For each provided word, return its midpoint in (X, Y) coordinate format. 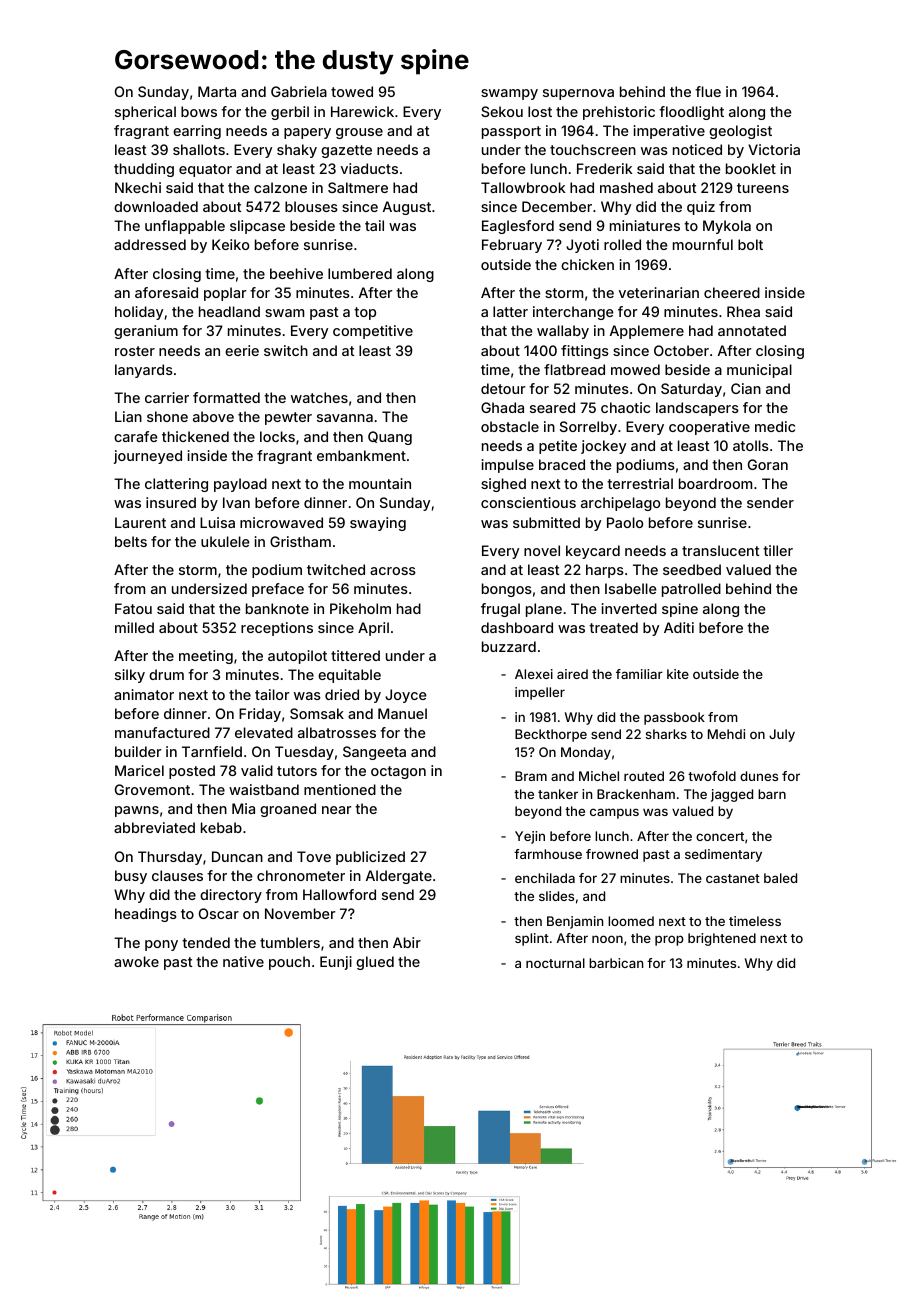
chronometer (301, 875)
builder (138, 751)
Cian (746, 388)
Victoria (774, 149)
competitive (373, 332)
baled (780, 878)
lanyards (144, 371)
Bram (531, 776)
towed (352, 91)
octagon (398, 772)
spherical (145, 113)
